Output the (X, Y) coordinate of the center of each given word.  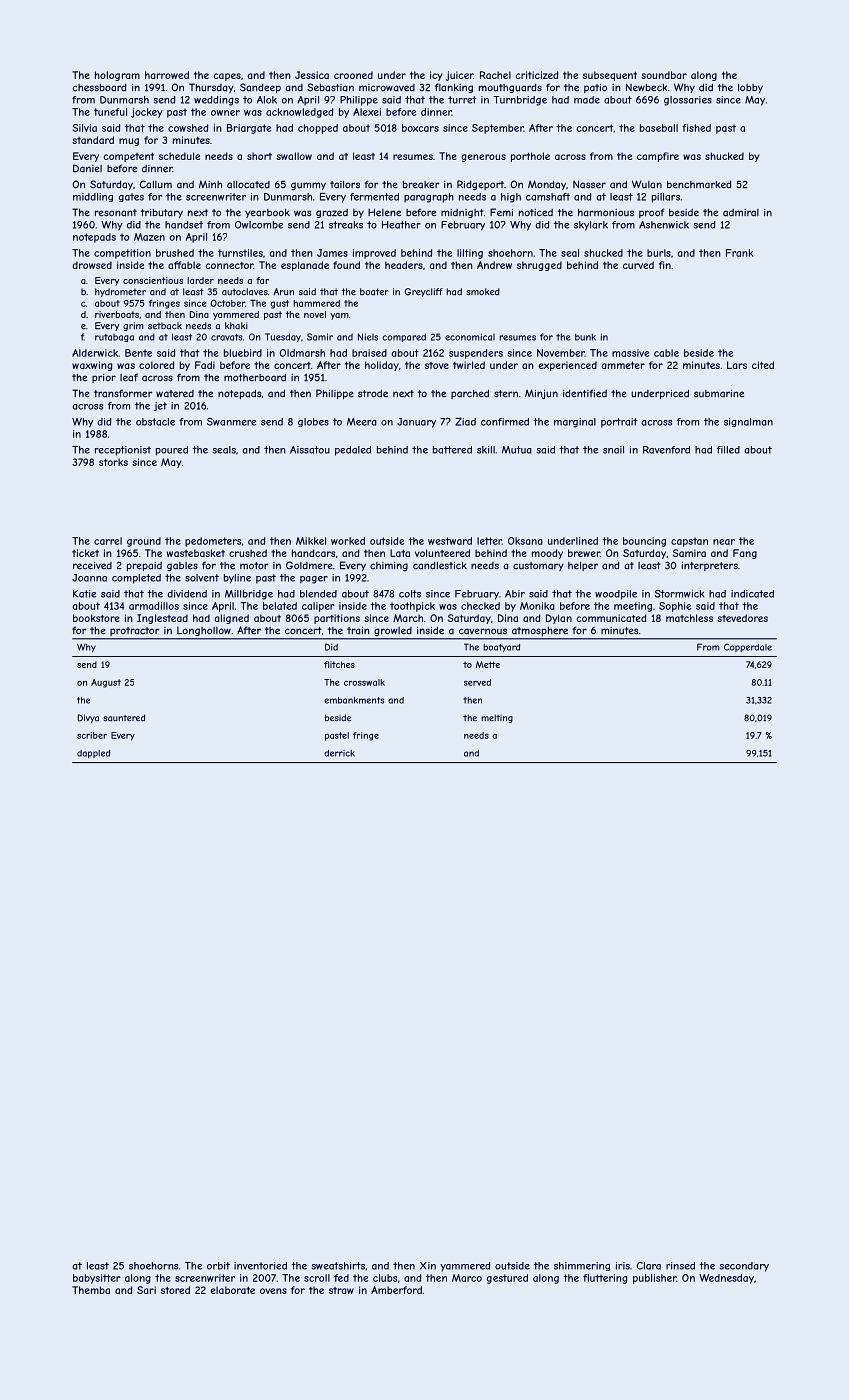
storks (113, 462)
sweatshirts (338, 1266)
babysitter (96, 1279)
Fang (745, 554)
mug (129, 142)
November (561, 353)
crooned (353, 75)
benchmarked (699, 184)
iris (623, 1266)
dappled (93, 754)
